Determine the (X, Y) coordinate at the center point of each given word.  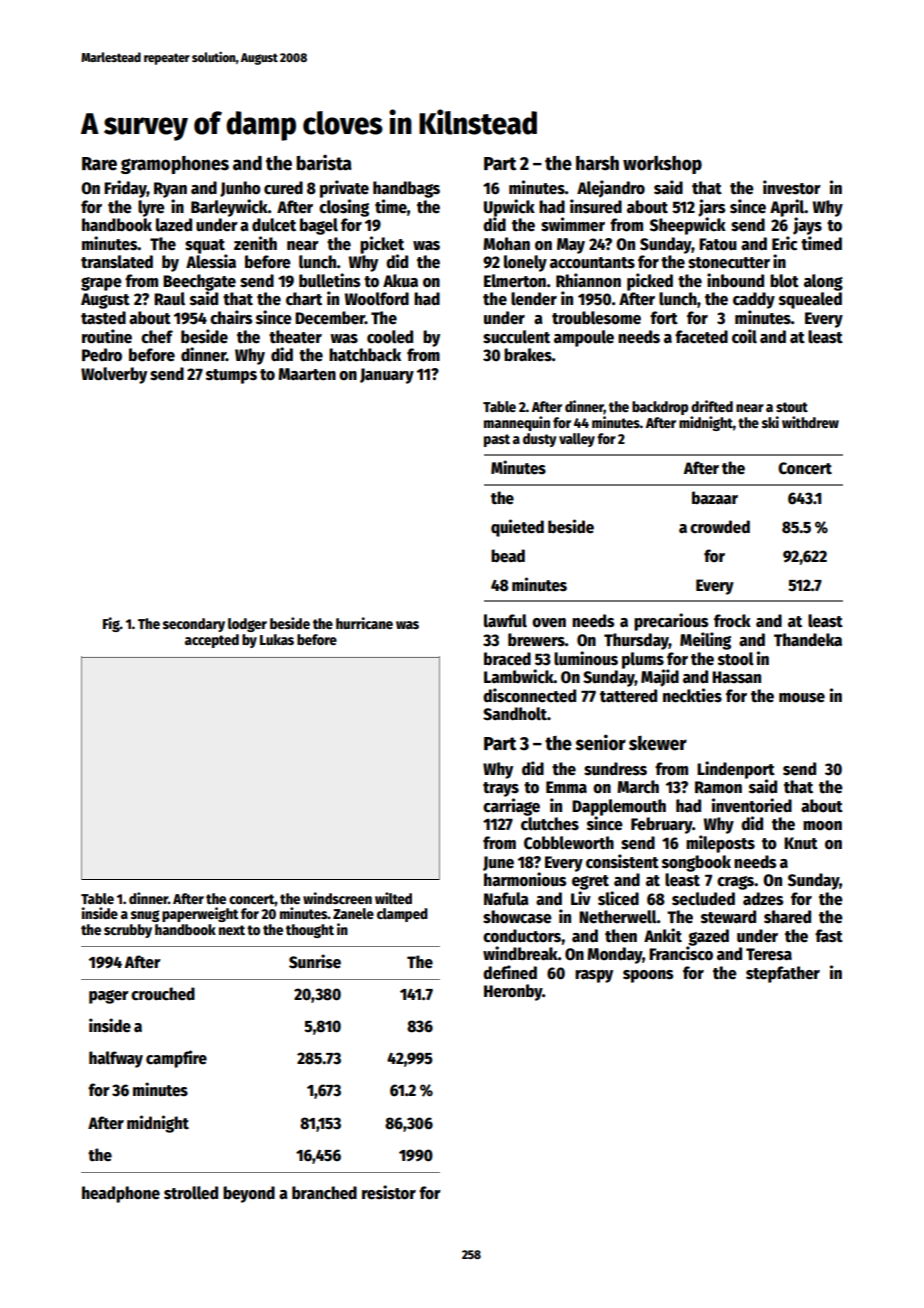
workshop (662, 165)
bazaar (715, 497)
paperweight (200, 914)
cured (283, 188)
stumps (231, 376)
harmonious (525, 879)
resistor (389, 1192)
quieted (517, 528)
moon (822, 826)
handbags (406, 189)
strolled (191, 1193)
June (498, 863)
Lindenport (736, 770)
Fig (111, 624)
